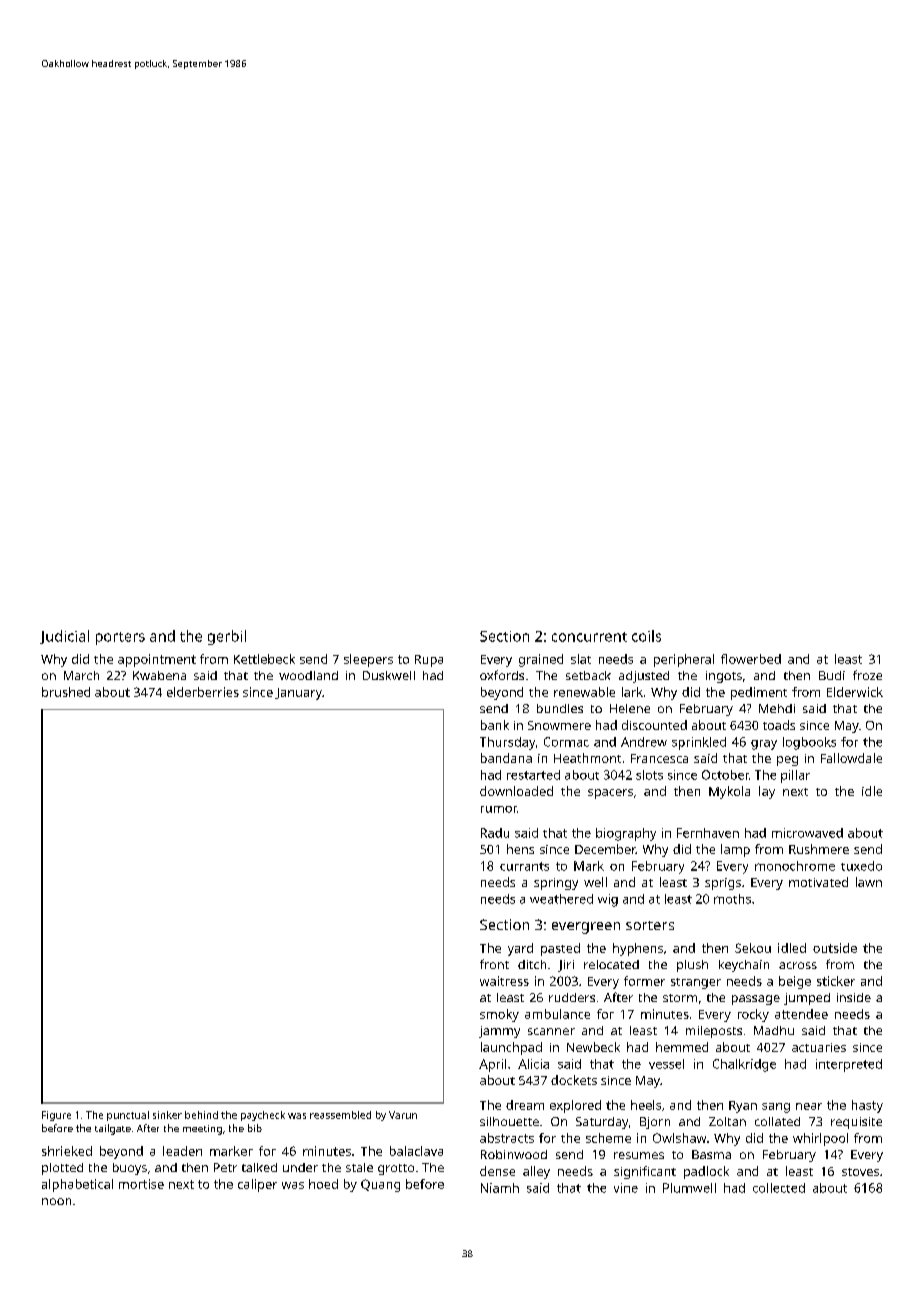 Image resolution: width=924 pixels, height=1308 pixels. I want to click on noon, so click(56, 1201).
